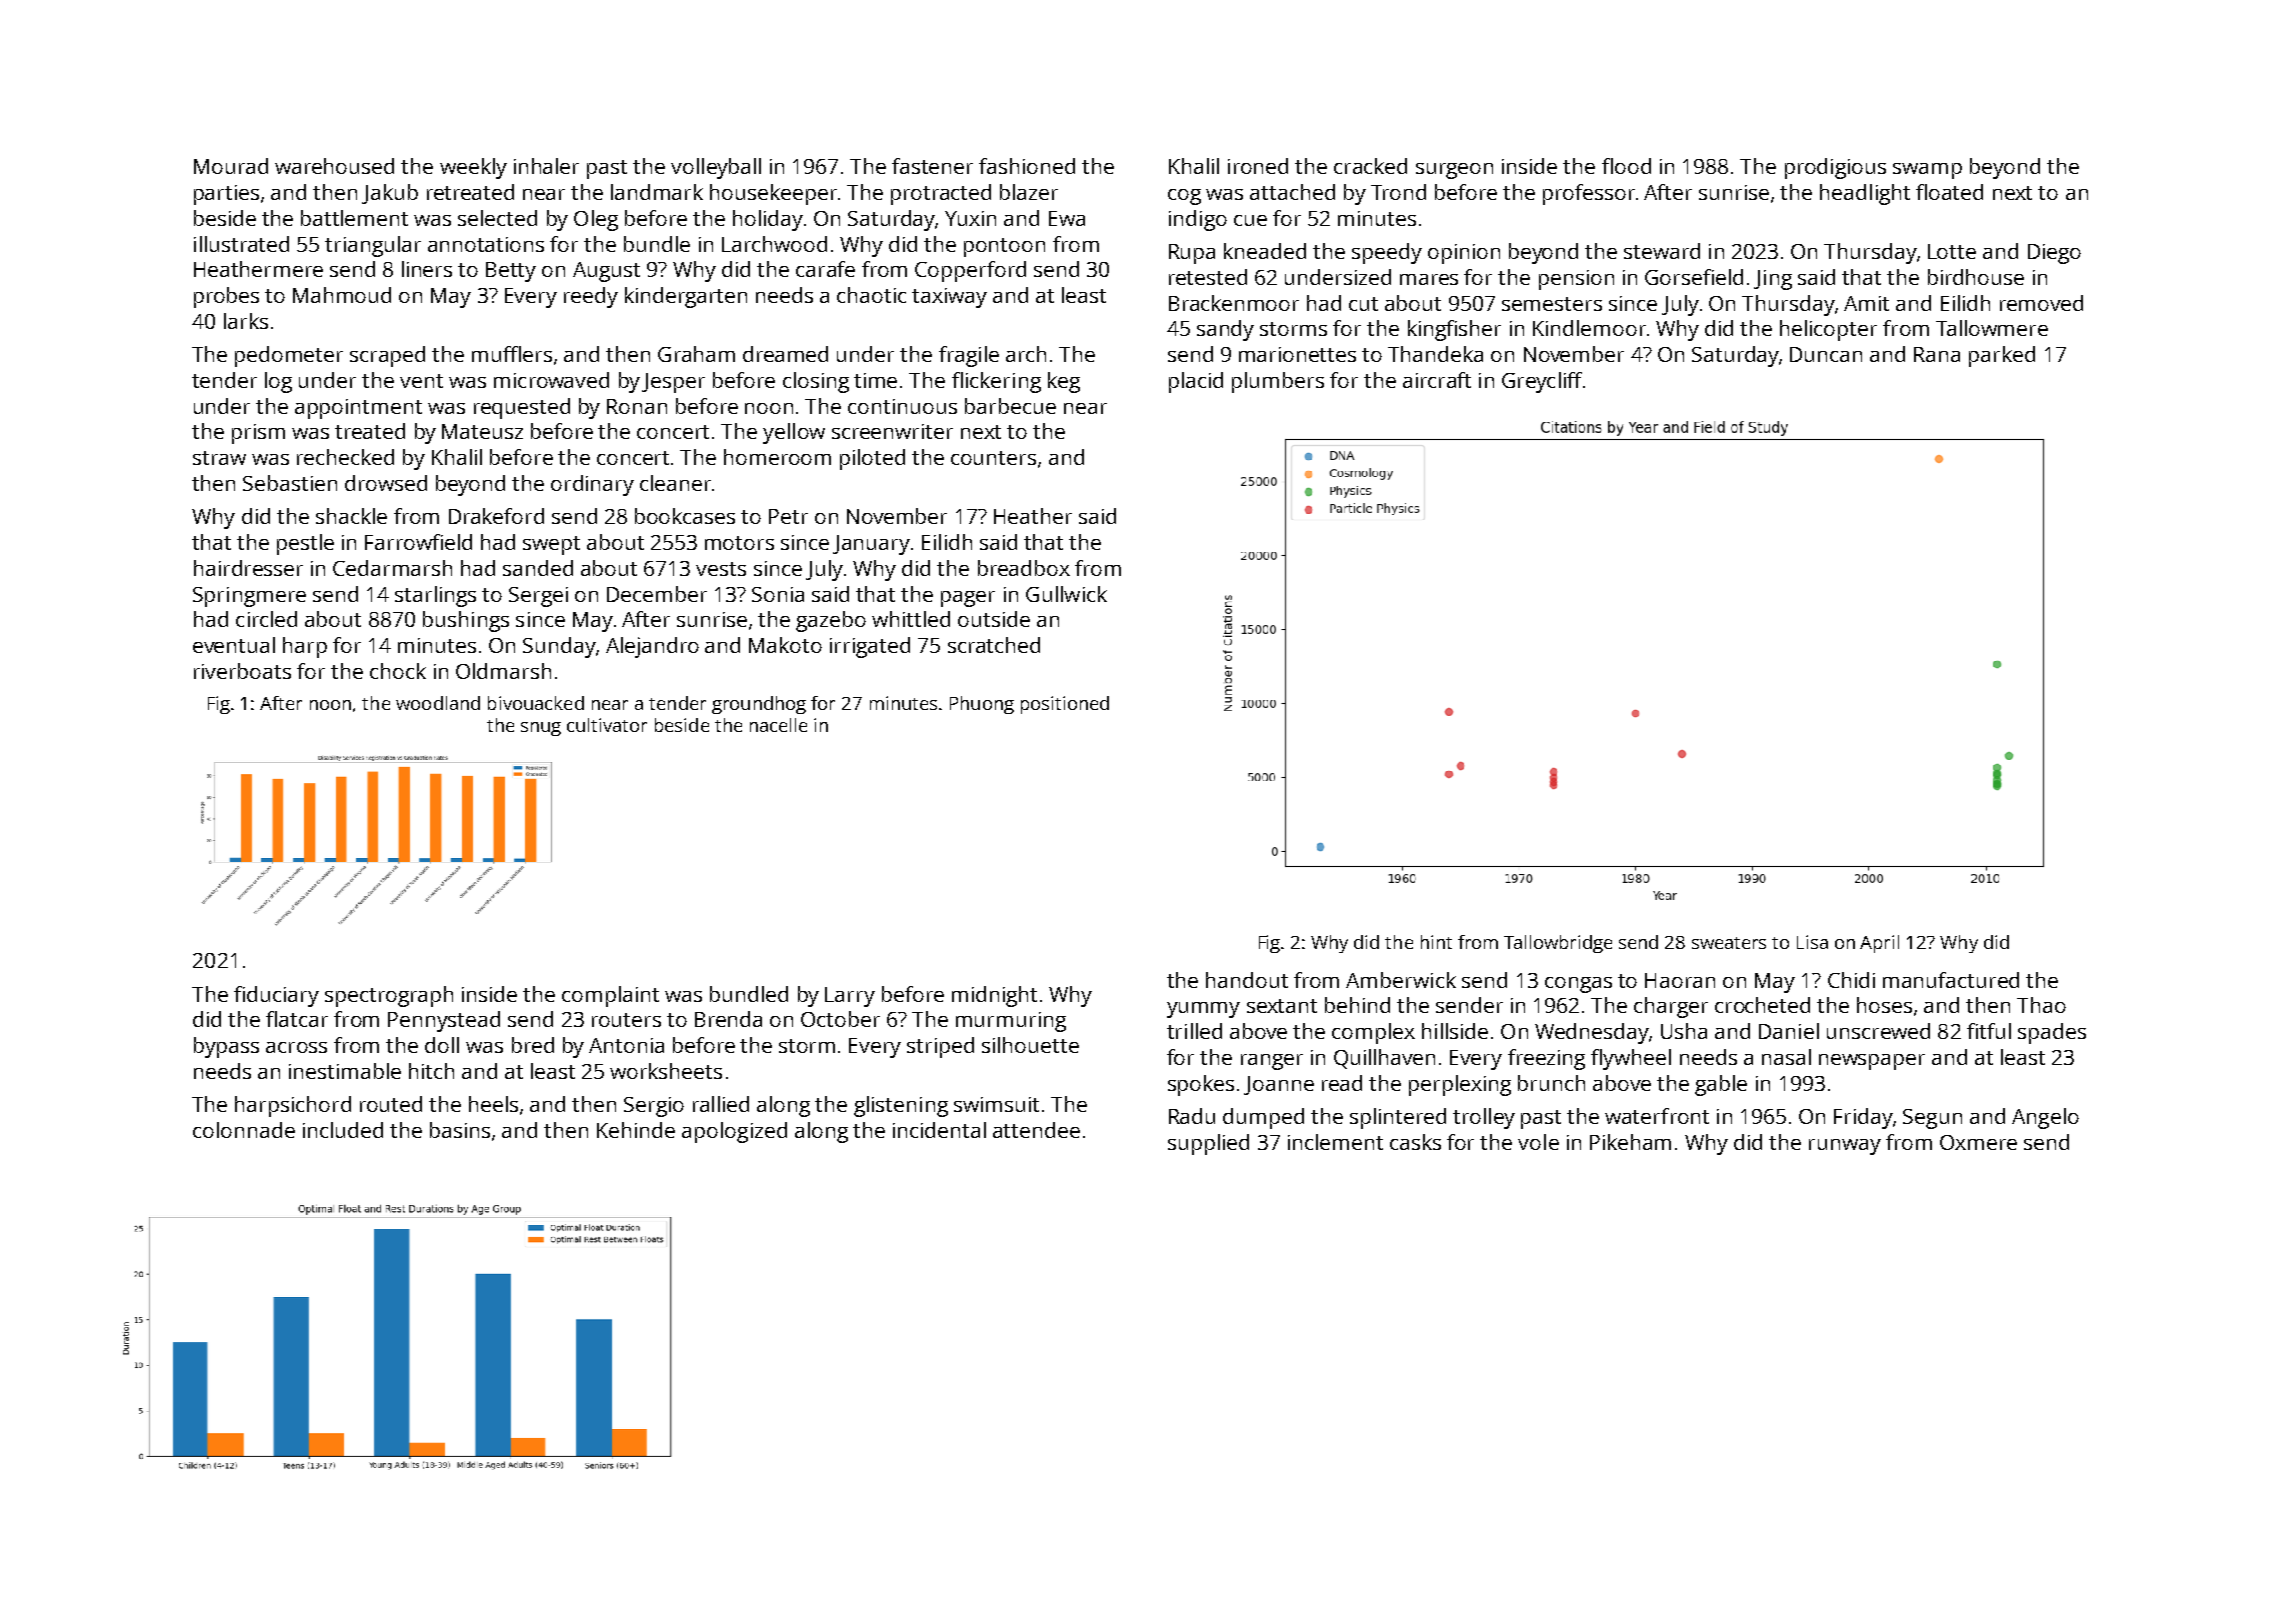  What do you see at coordinates (1992, 328) in the screenshot?
I see `Tallowmere` at bounding box center [1992, 328].
